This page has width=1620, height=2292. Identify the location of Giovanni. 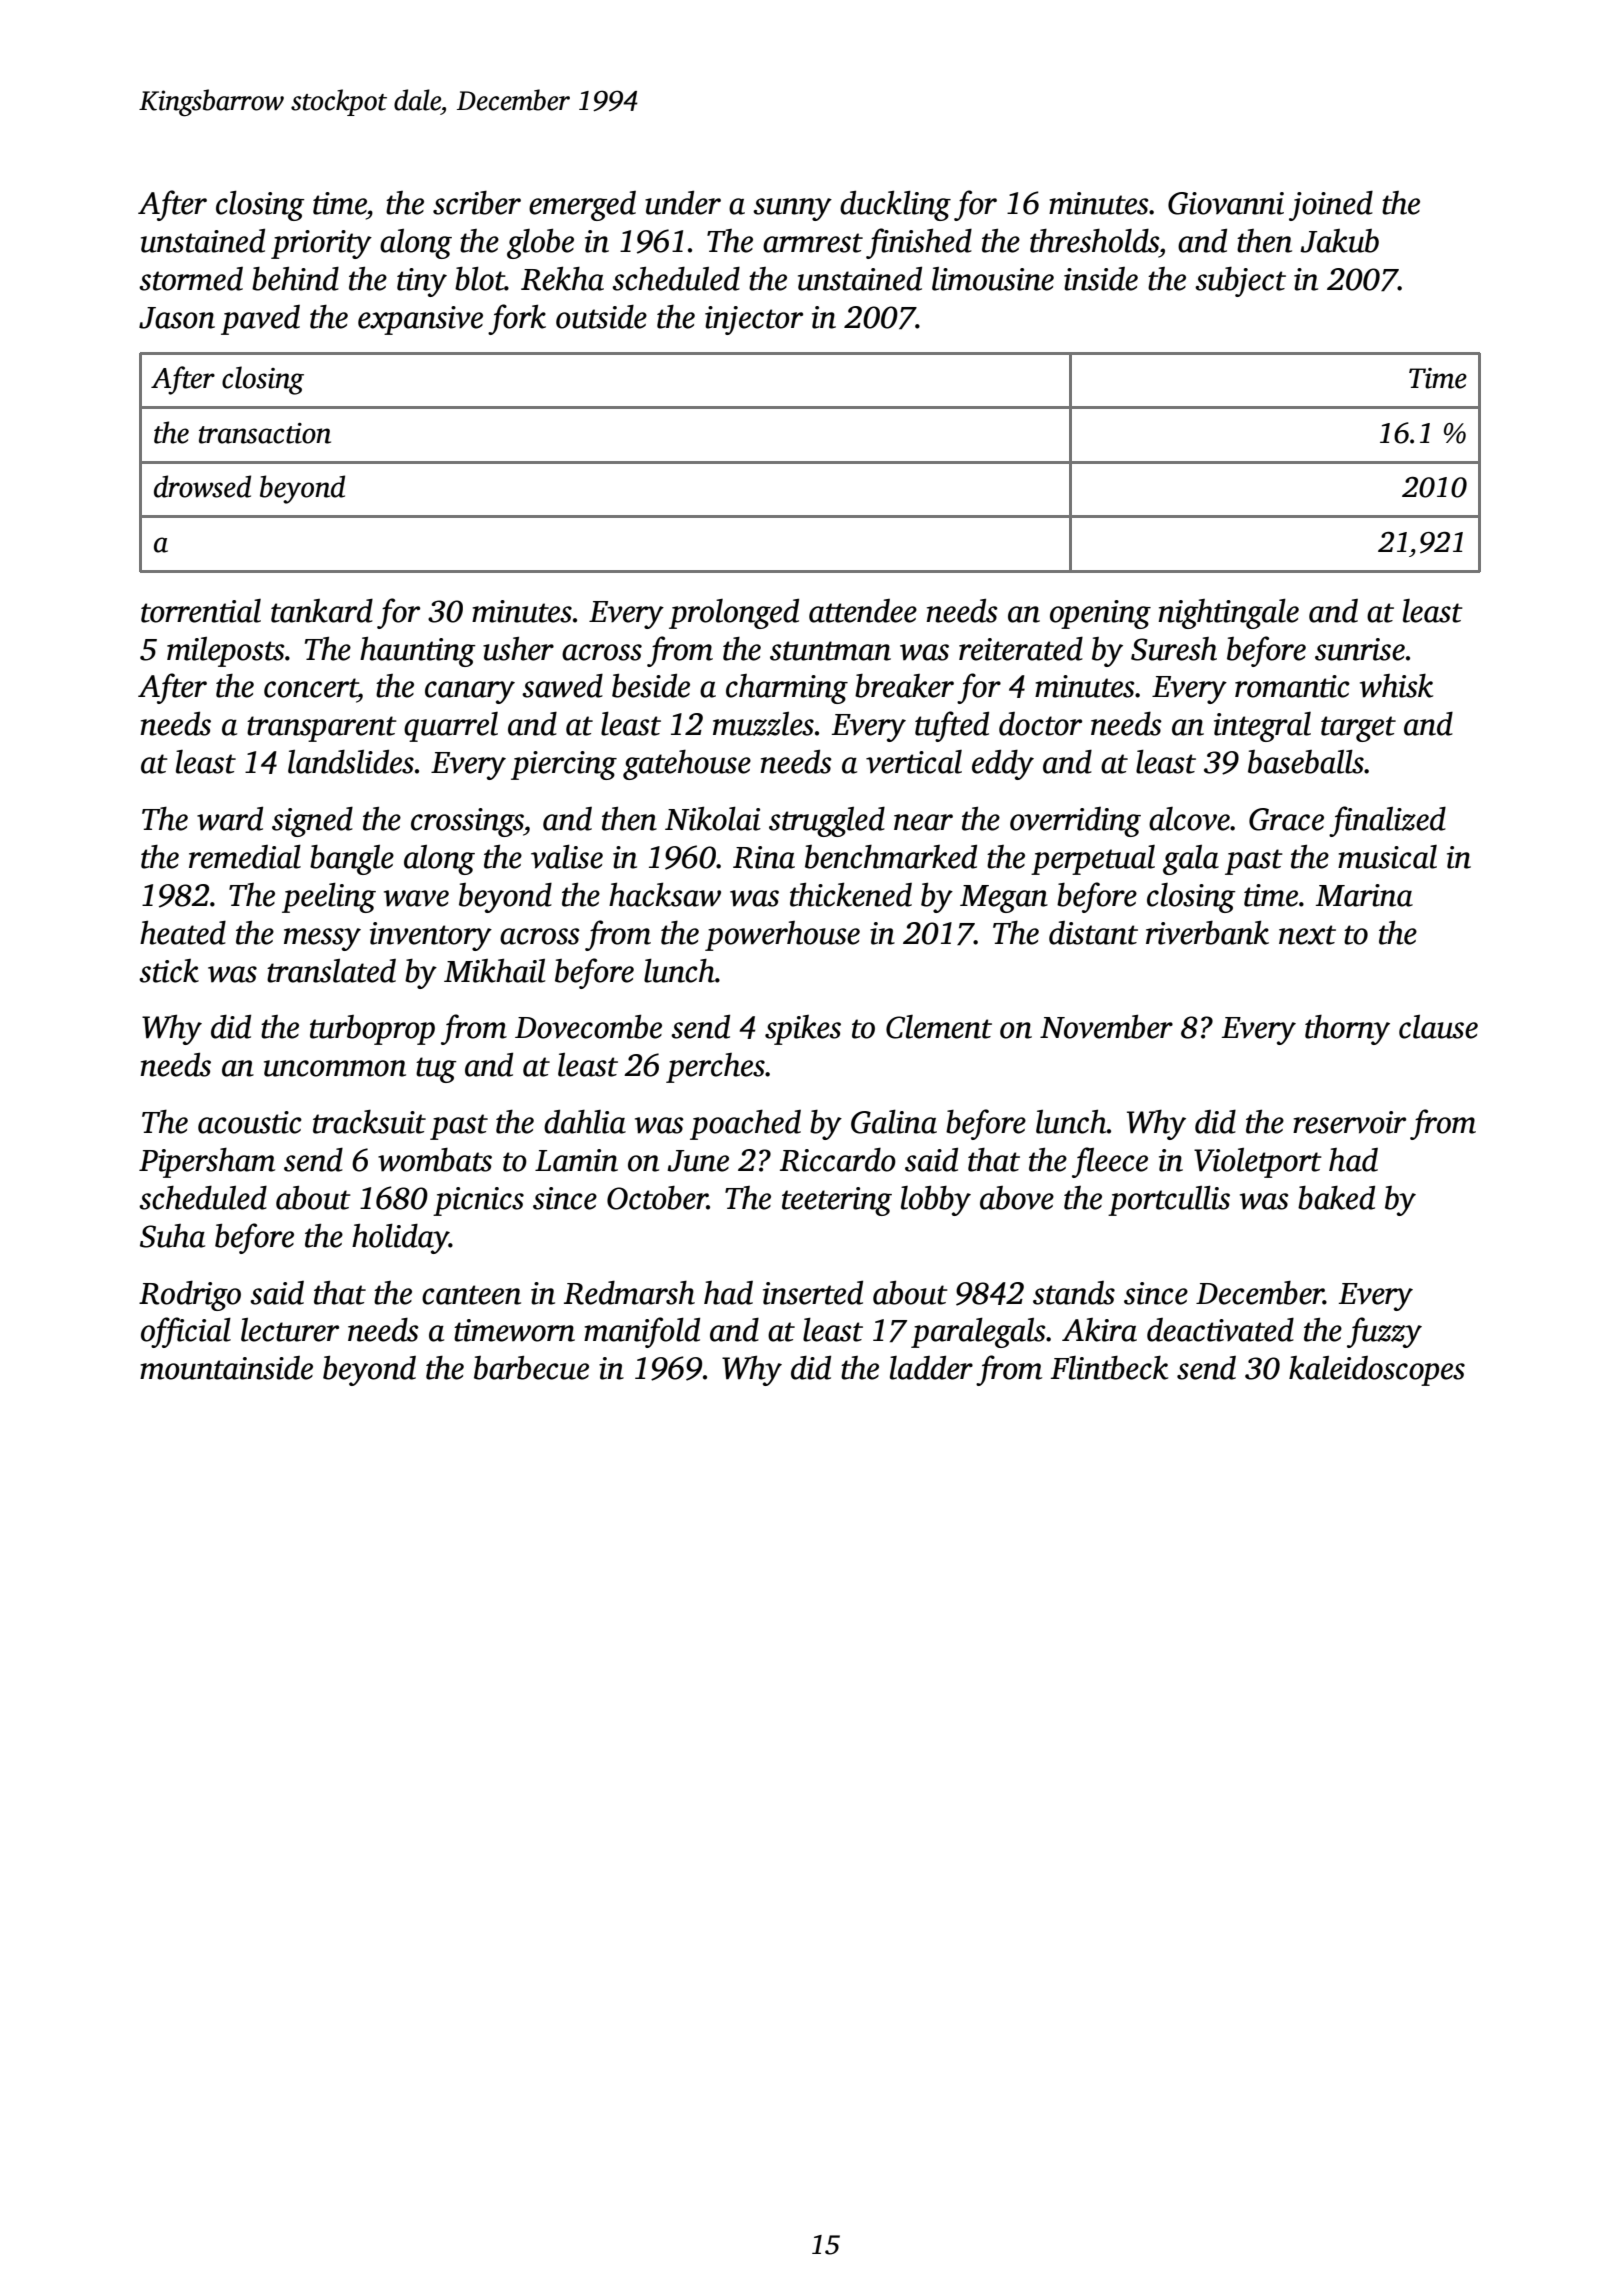
(1226, 203).
